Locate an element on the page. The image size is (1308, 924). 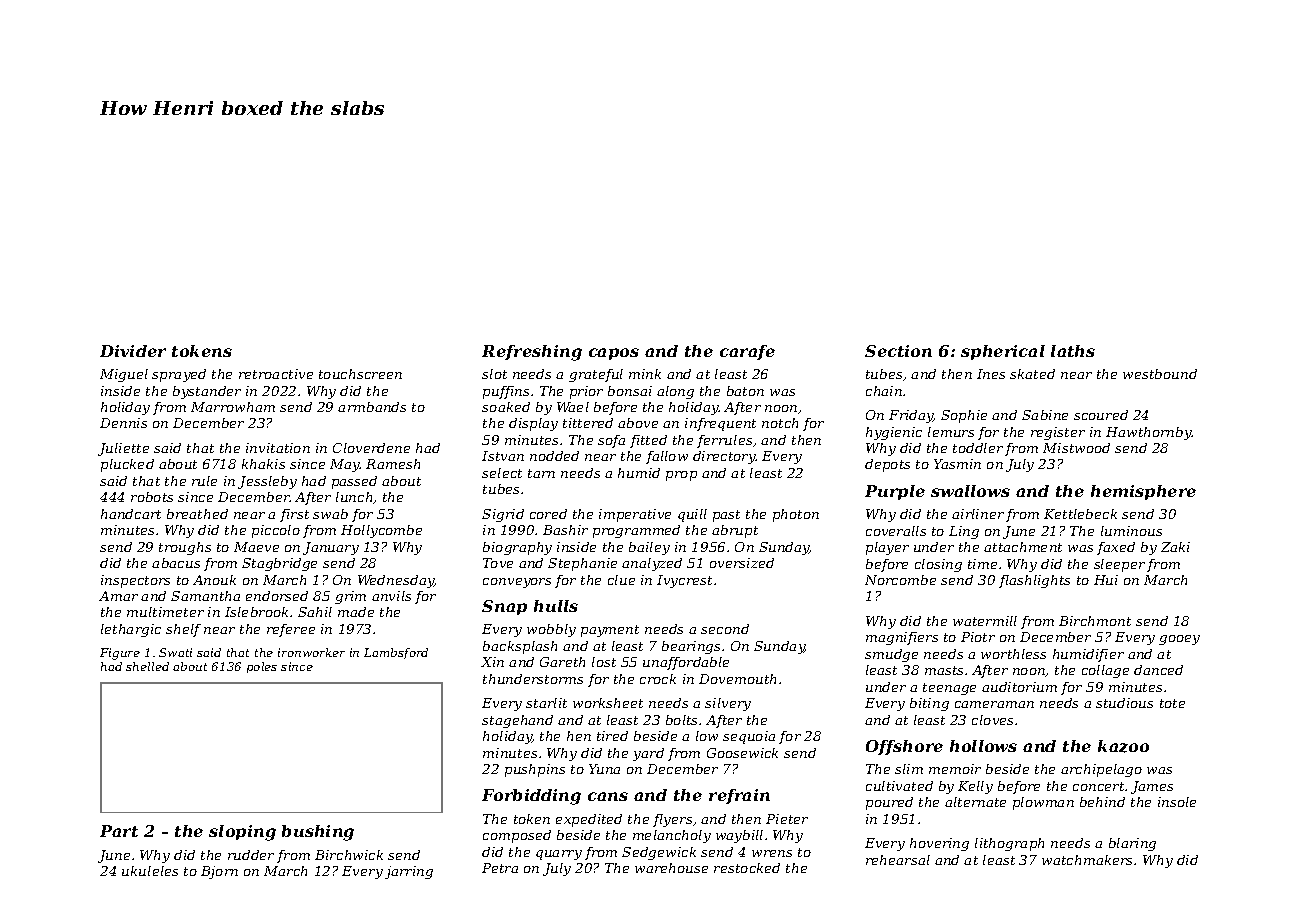
carafe is located at coordinates (747, 352).
